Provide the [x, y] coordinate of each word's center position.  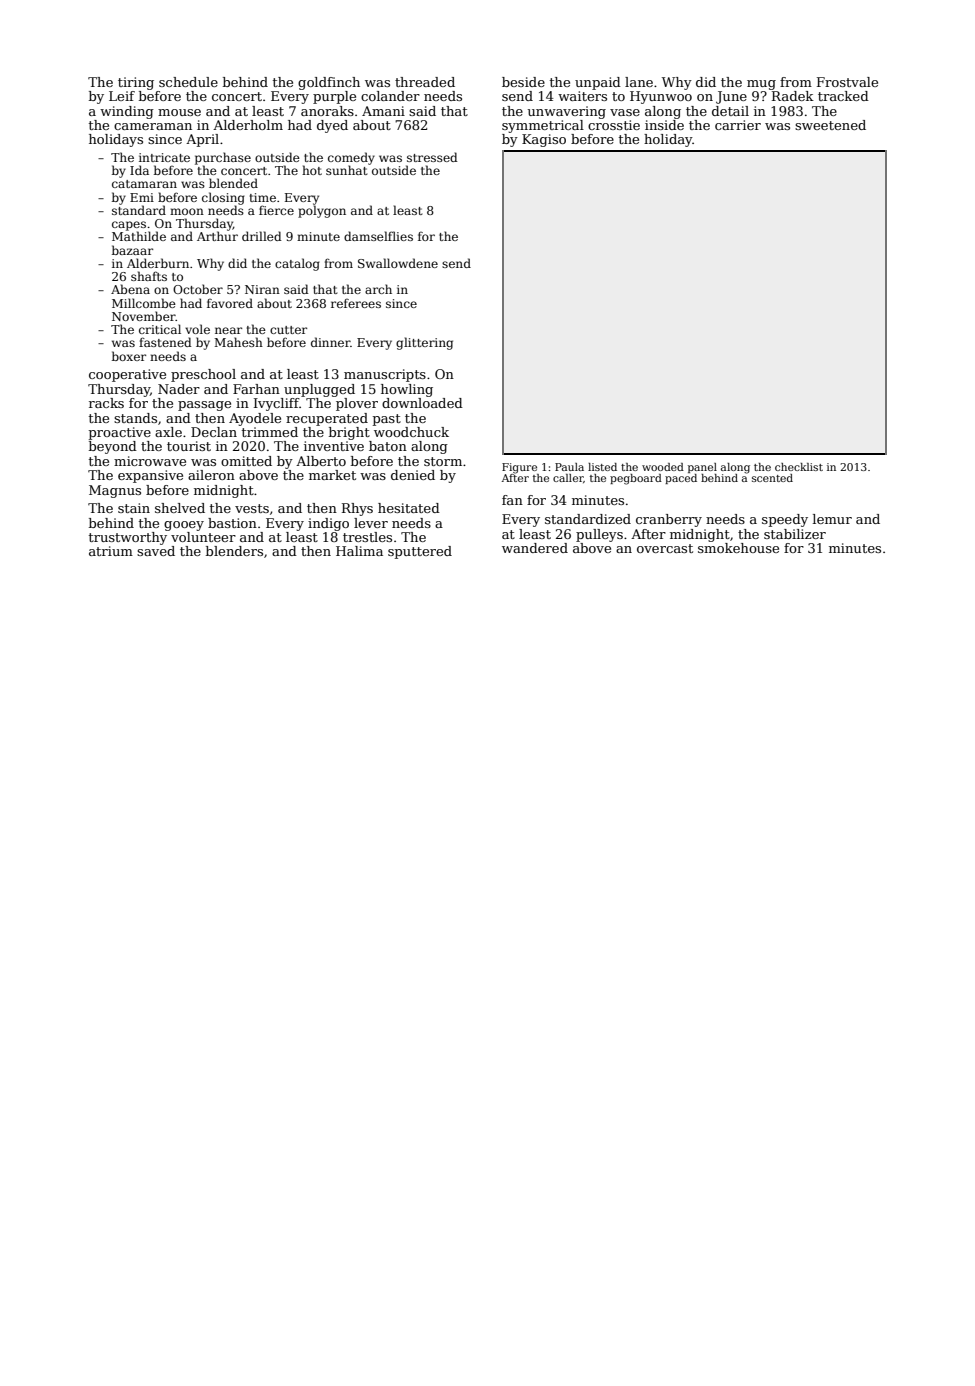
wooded [663, 467]
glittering [424, 343]
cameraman [153, 126]
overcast [665, 548]
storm [443, 461]
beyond [113, 447]
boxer [129, 356]
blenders [234, 551]
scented [772, 478]
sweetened [830, 125]
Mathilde [139, 236]
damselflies [378, 236]
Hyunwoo [661, 97]
